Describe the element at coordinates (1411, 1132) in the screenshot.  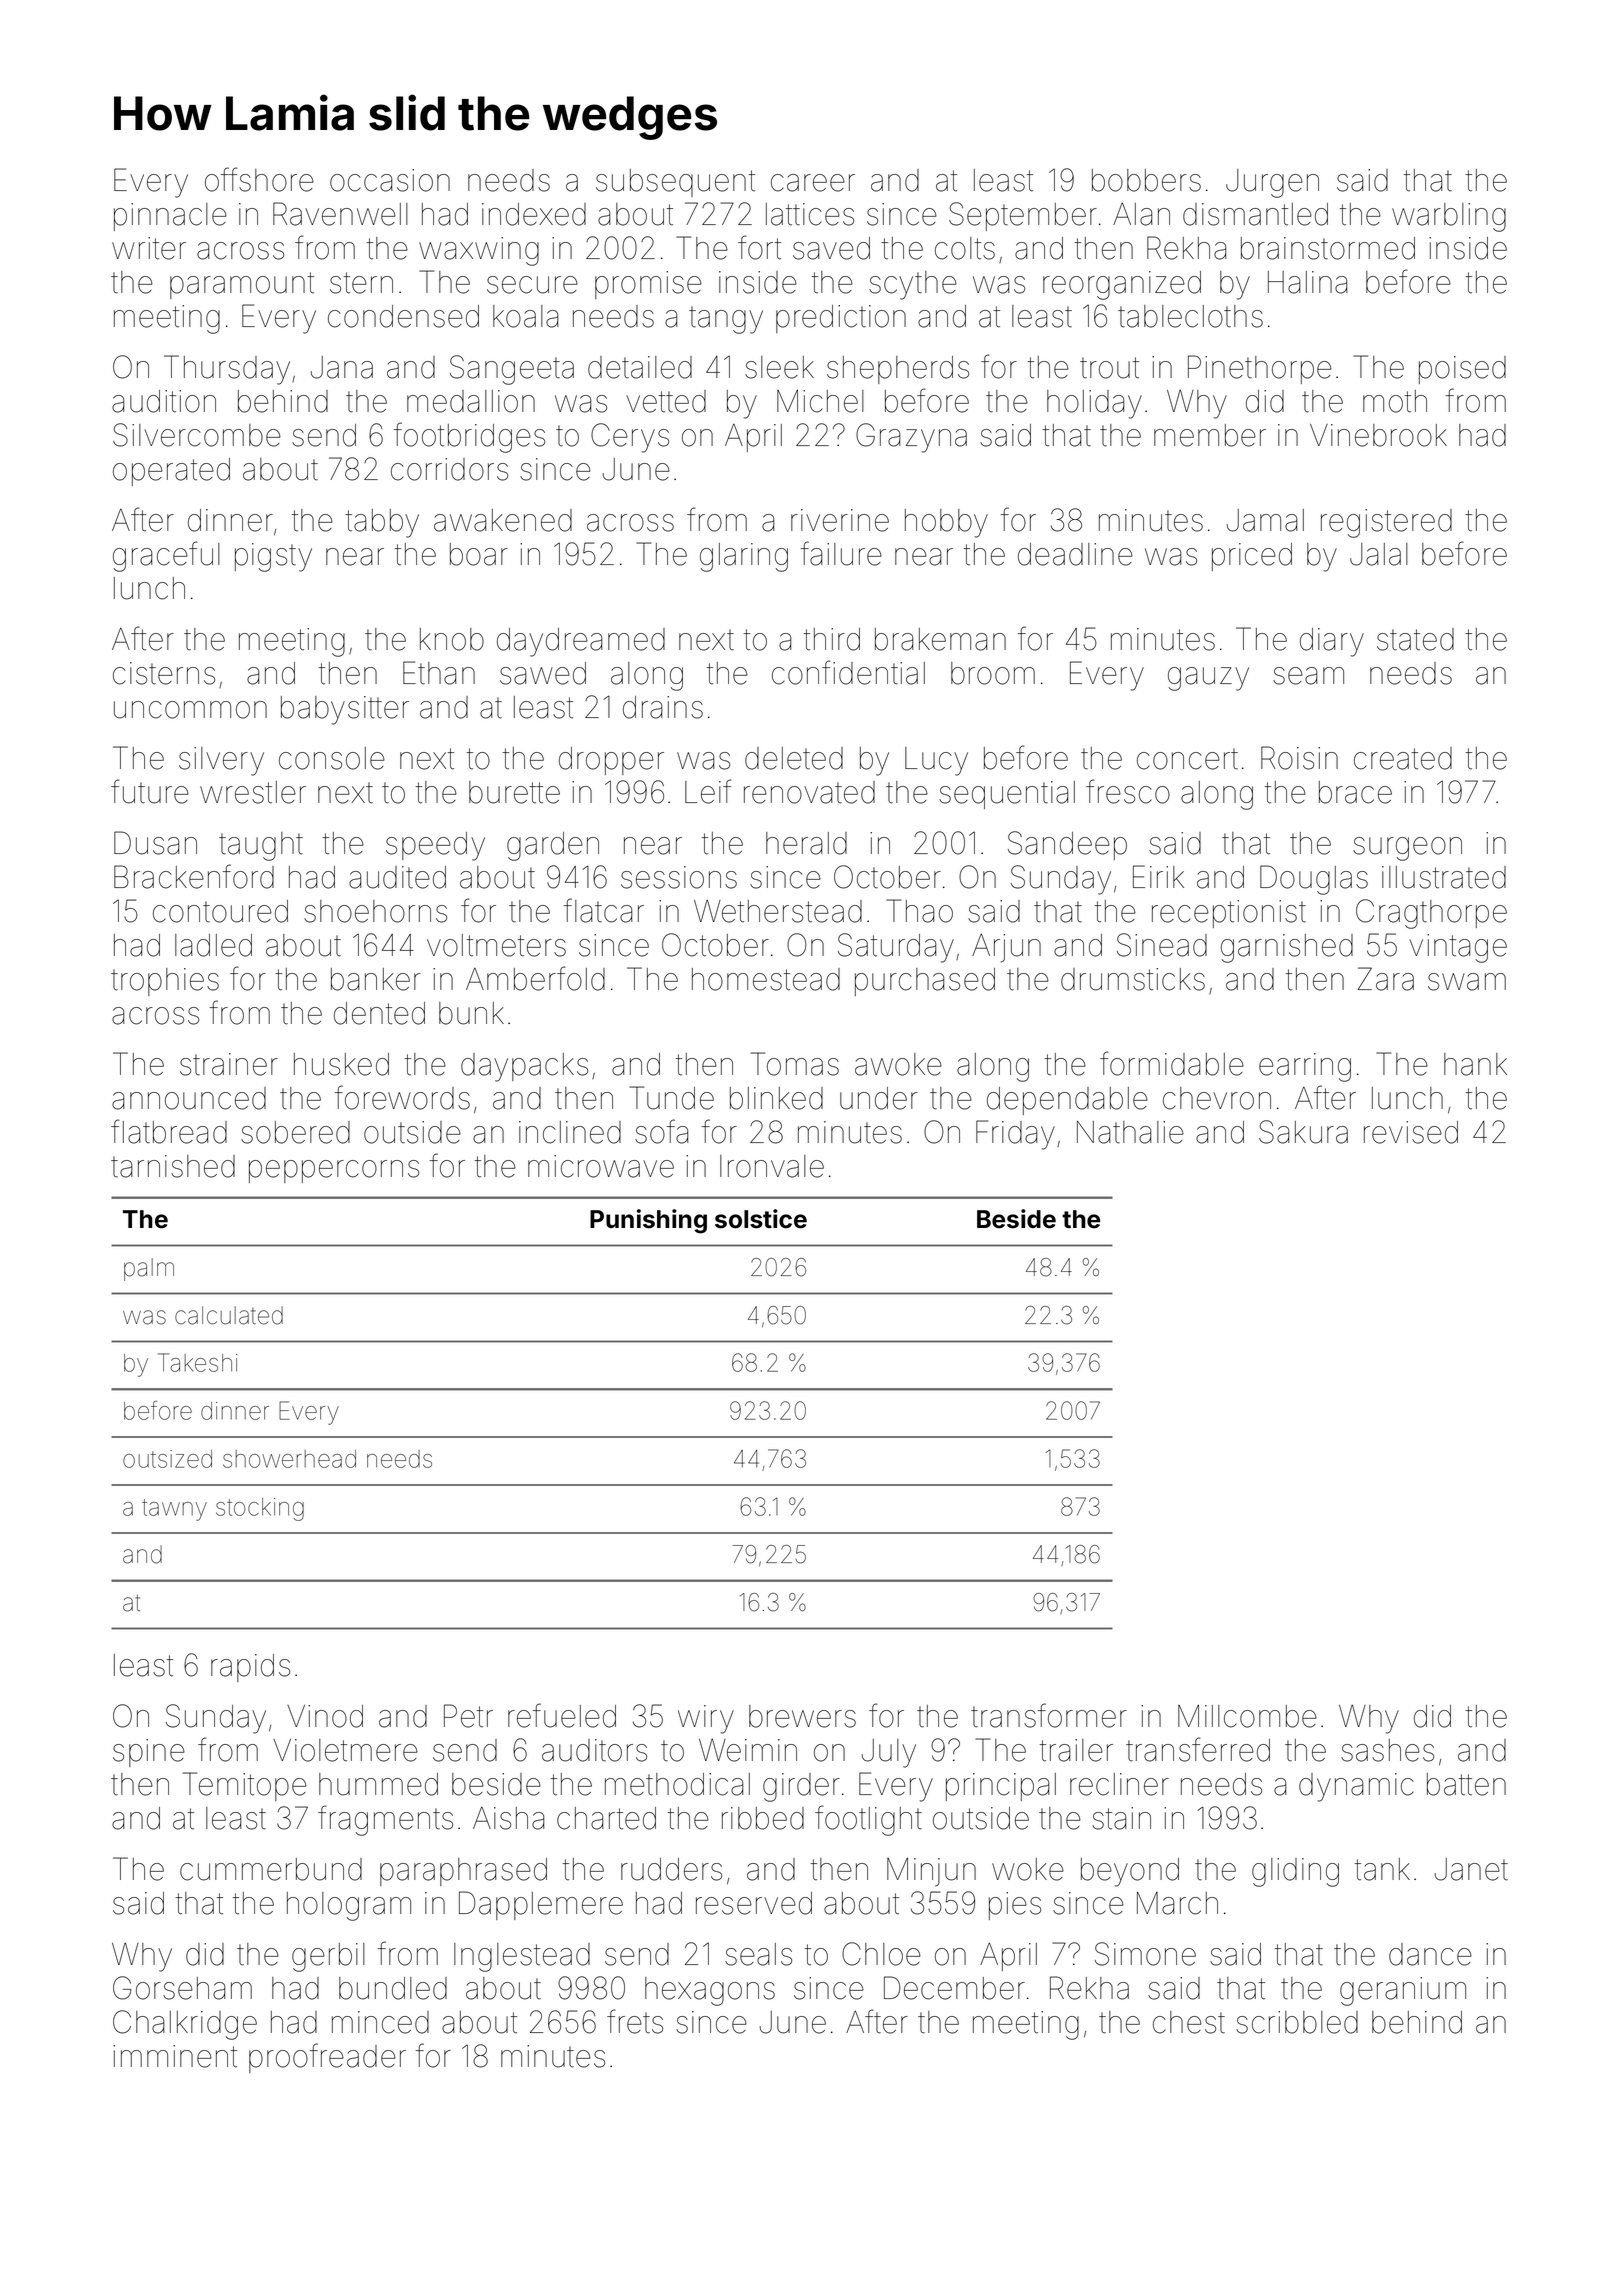
I see `revised` at that location.
